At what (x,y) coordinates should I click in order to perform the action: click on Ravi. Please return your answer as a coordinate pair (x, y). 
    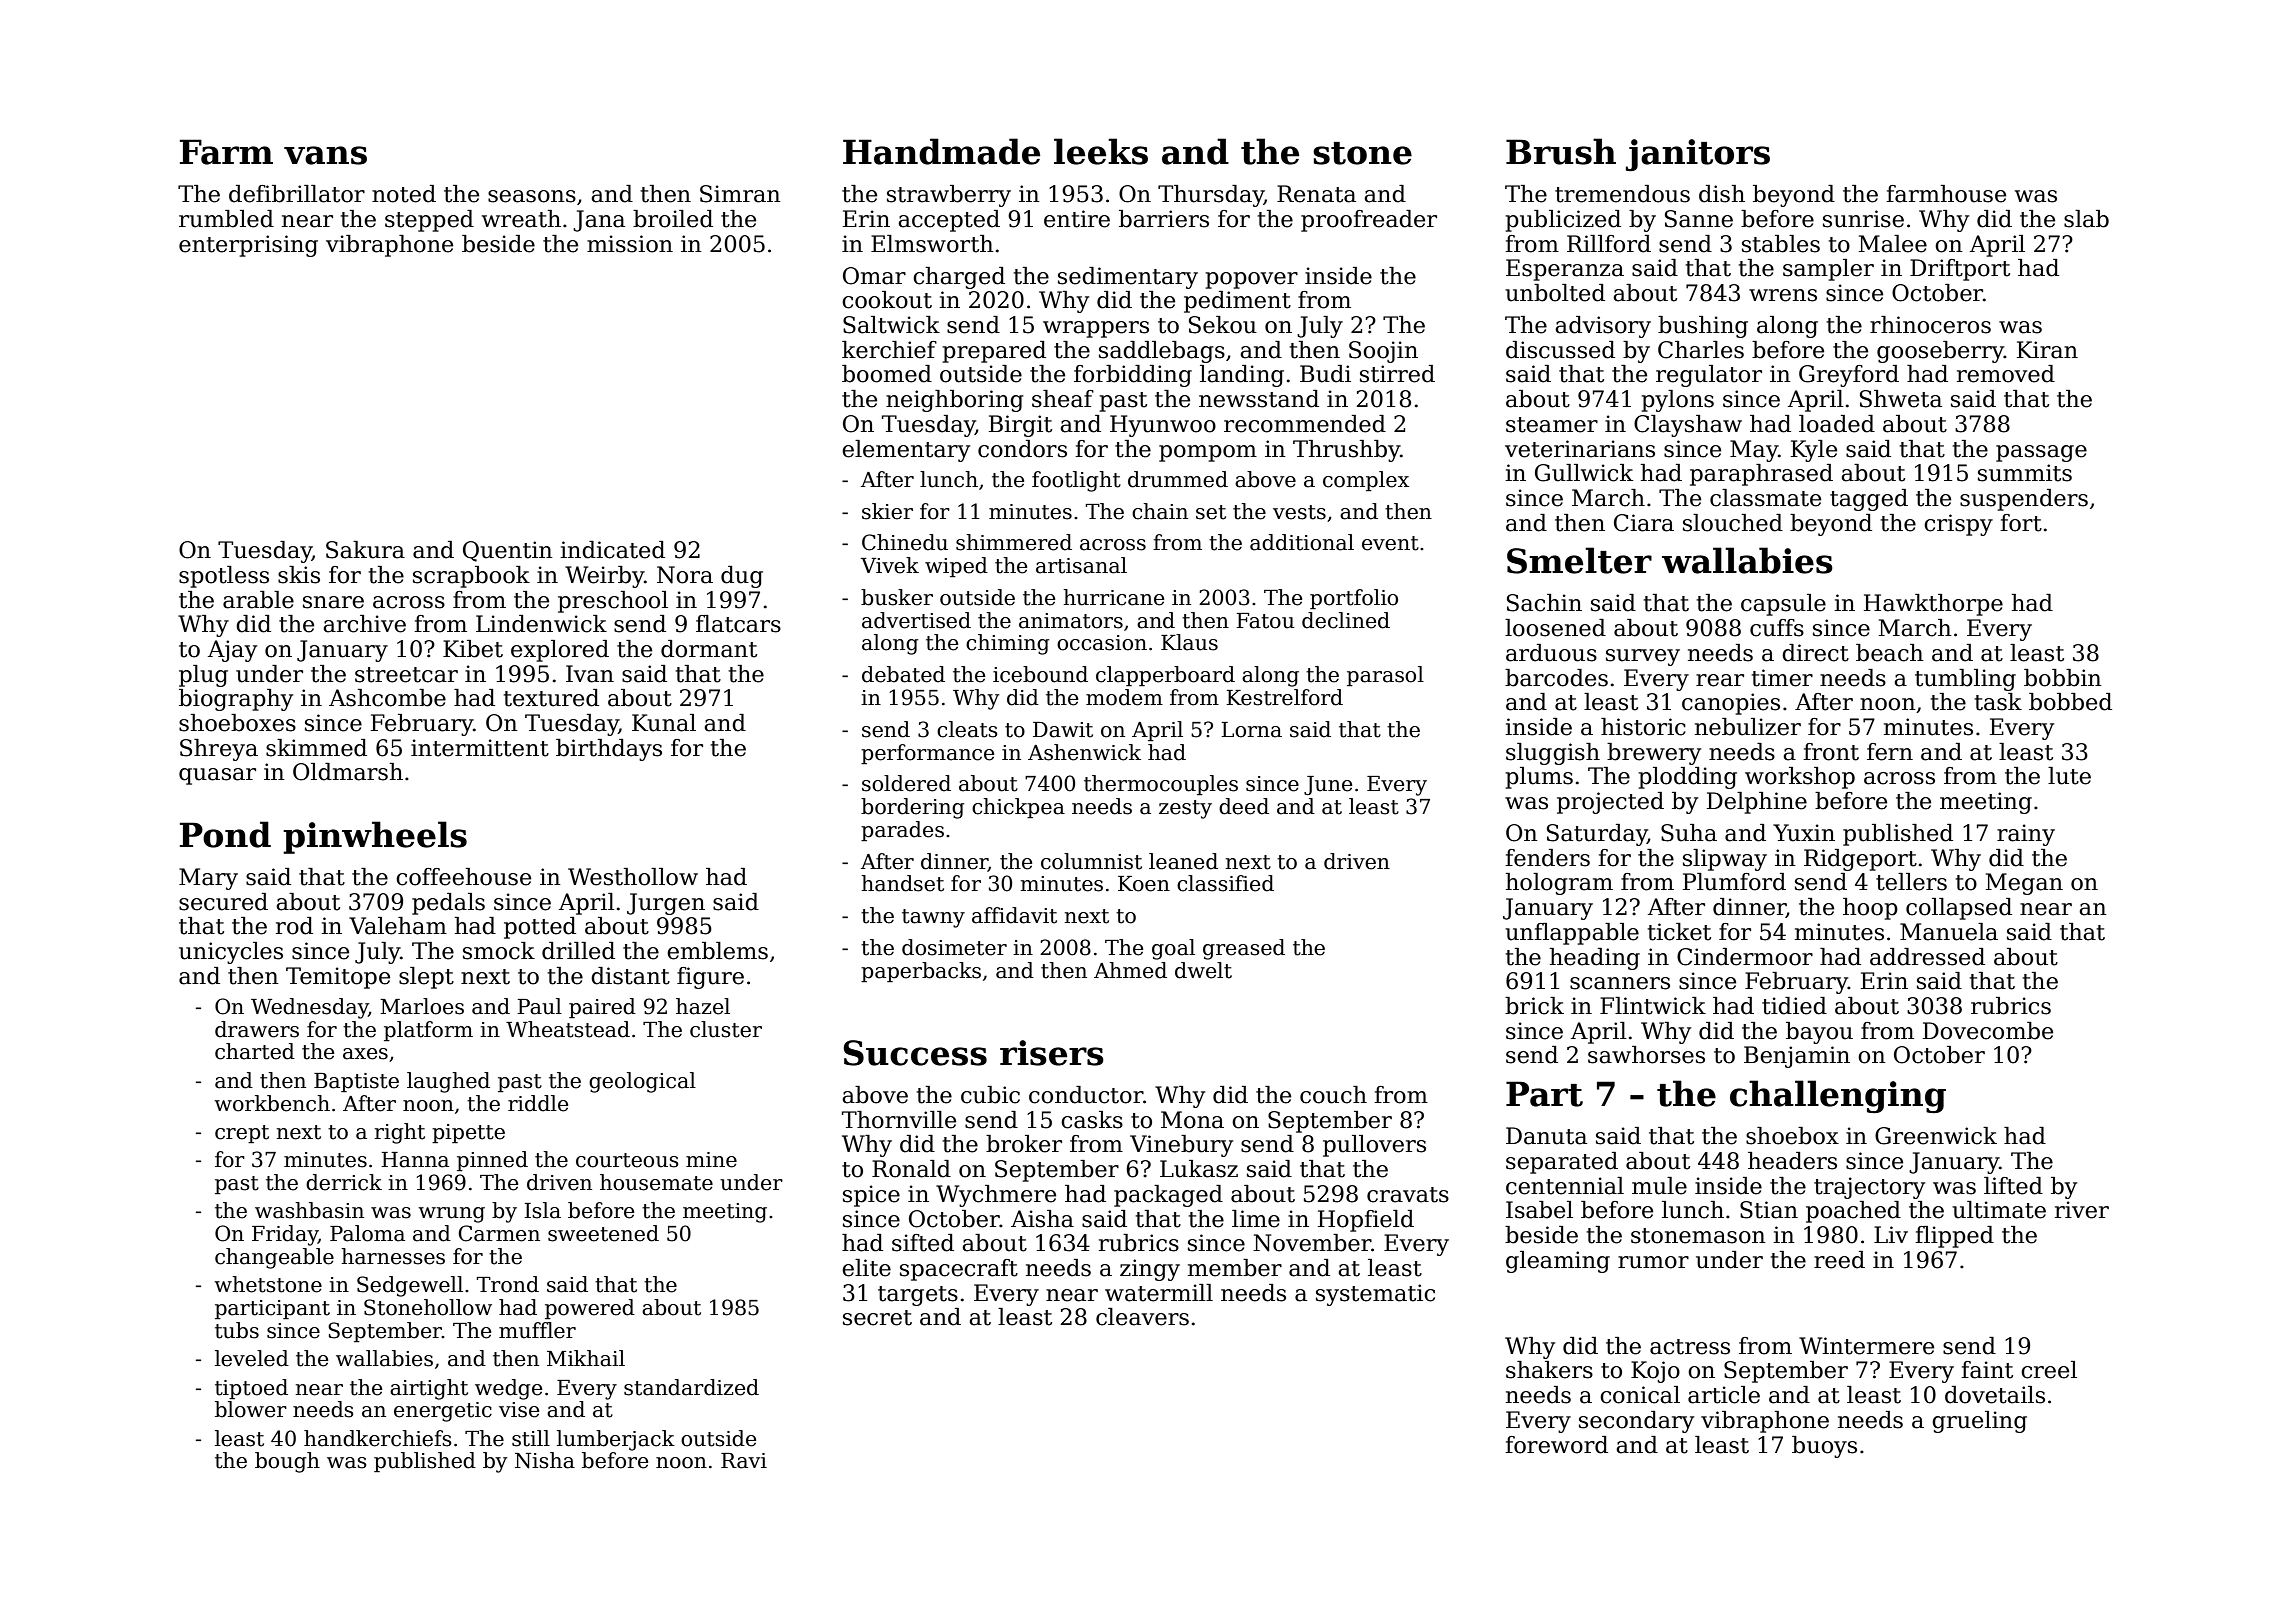
    Looking at the image, I should click on (744, 1461).
